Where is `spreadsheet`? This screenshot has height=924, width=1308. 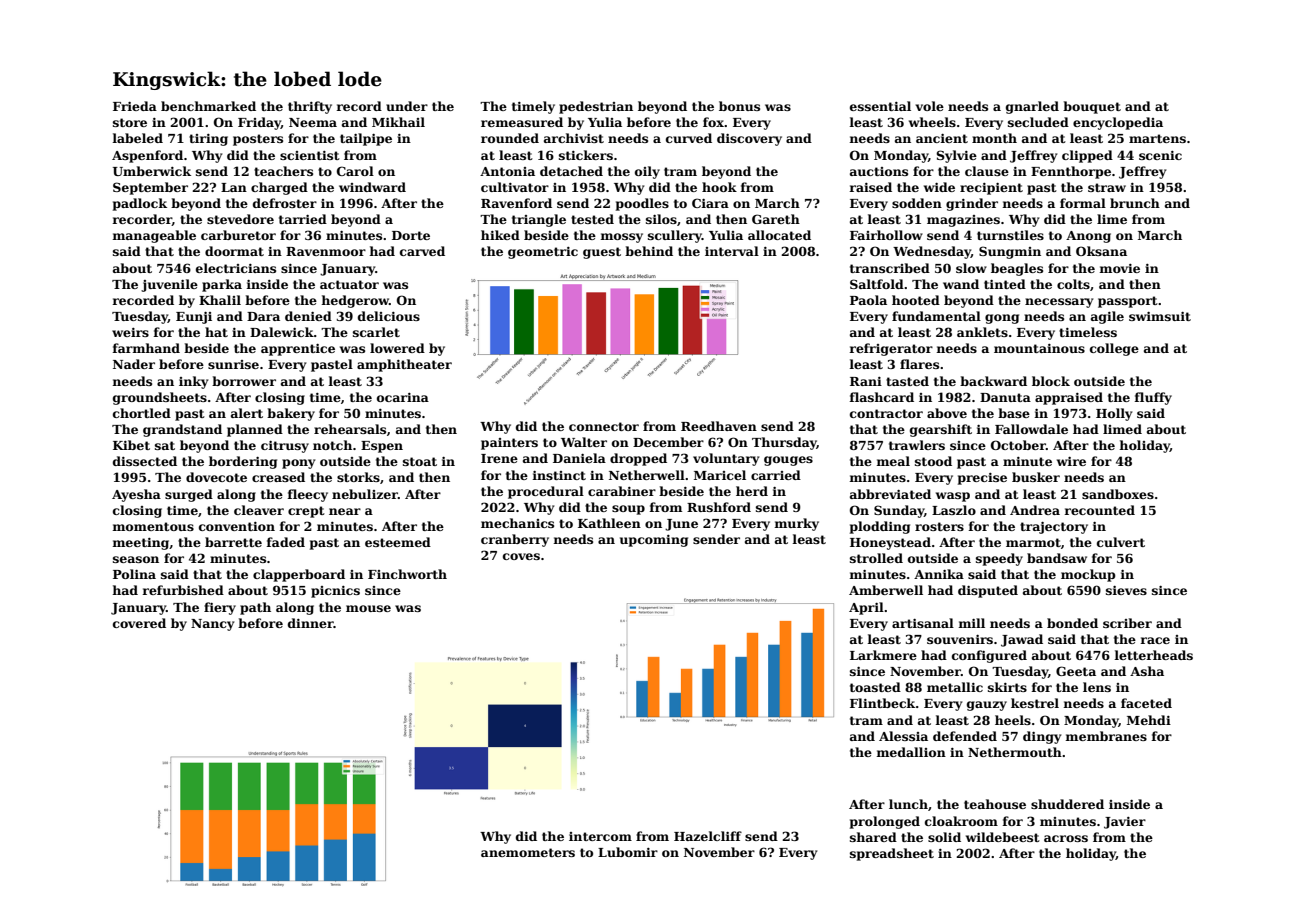
spreadsheet is located at coordinates (892, 854).
